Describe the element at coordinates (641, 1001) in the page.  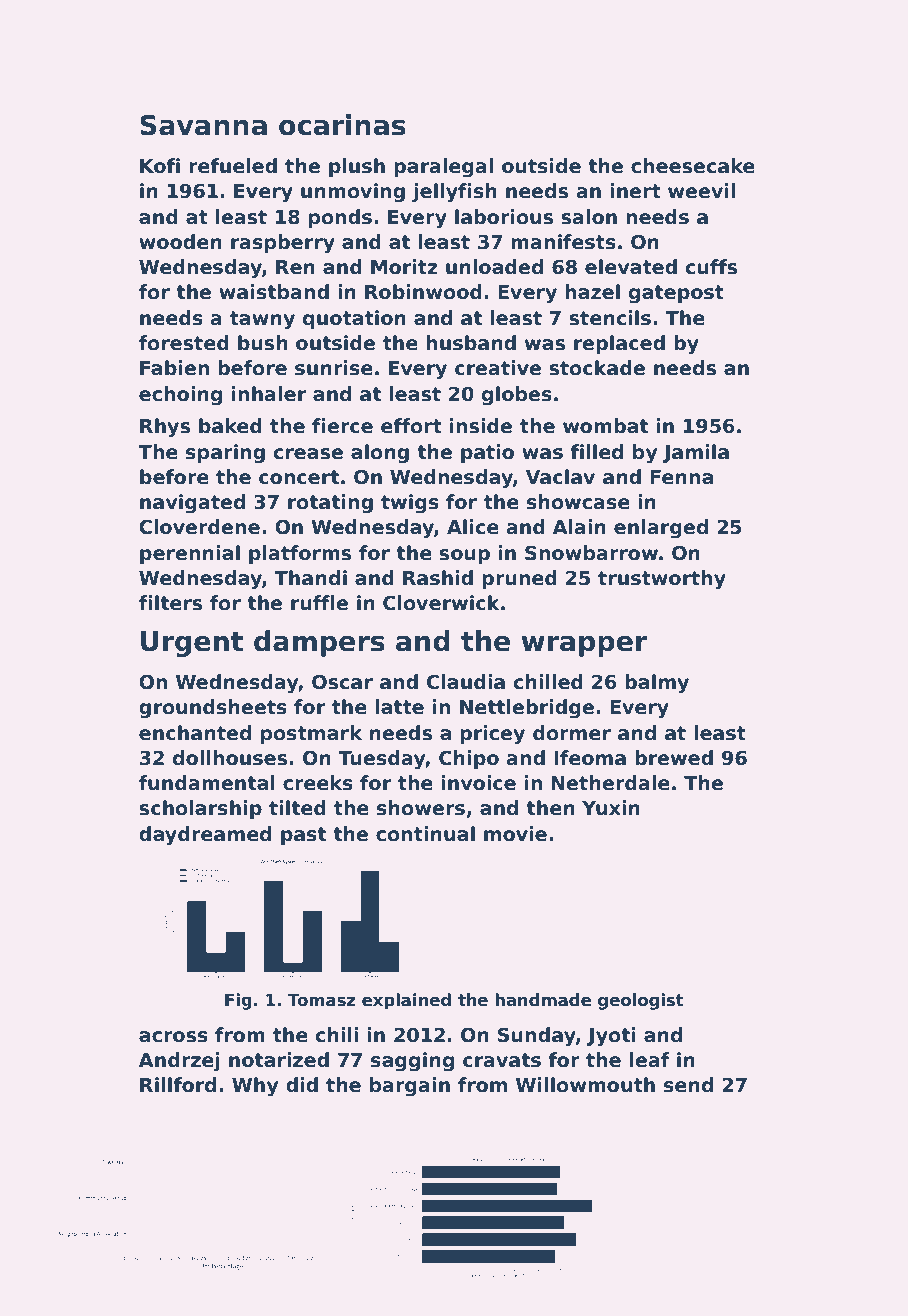
I see `geologist` at that location.
